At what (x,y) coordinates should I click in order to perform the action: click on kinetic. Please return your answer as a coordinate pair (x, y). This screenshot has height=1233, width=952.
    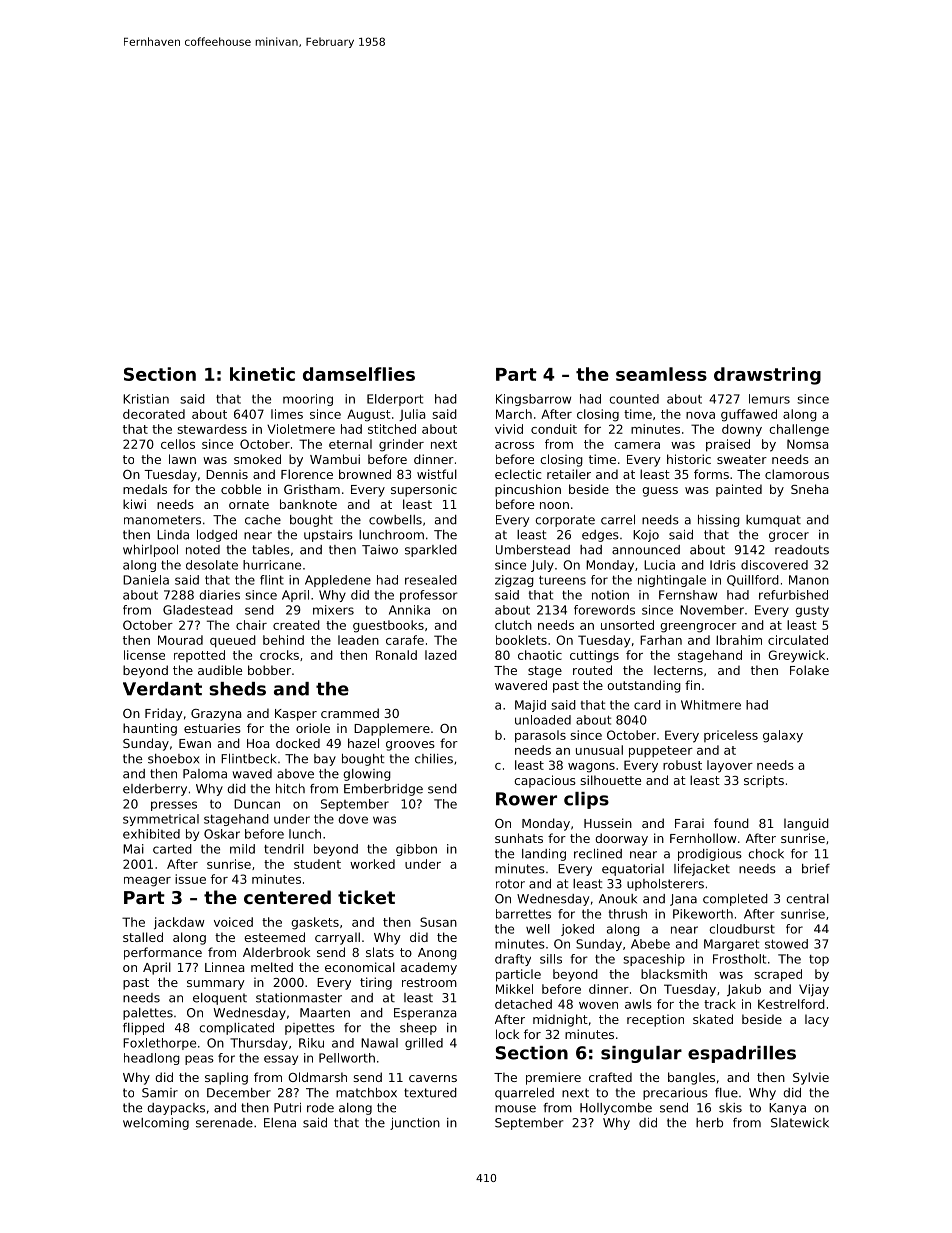
    Looking at the image, I should click on (262, 374).
